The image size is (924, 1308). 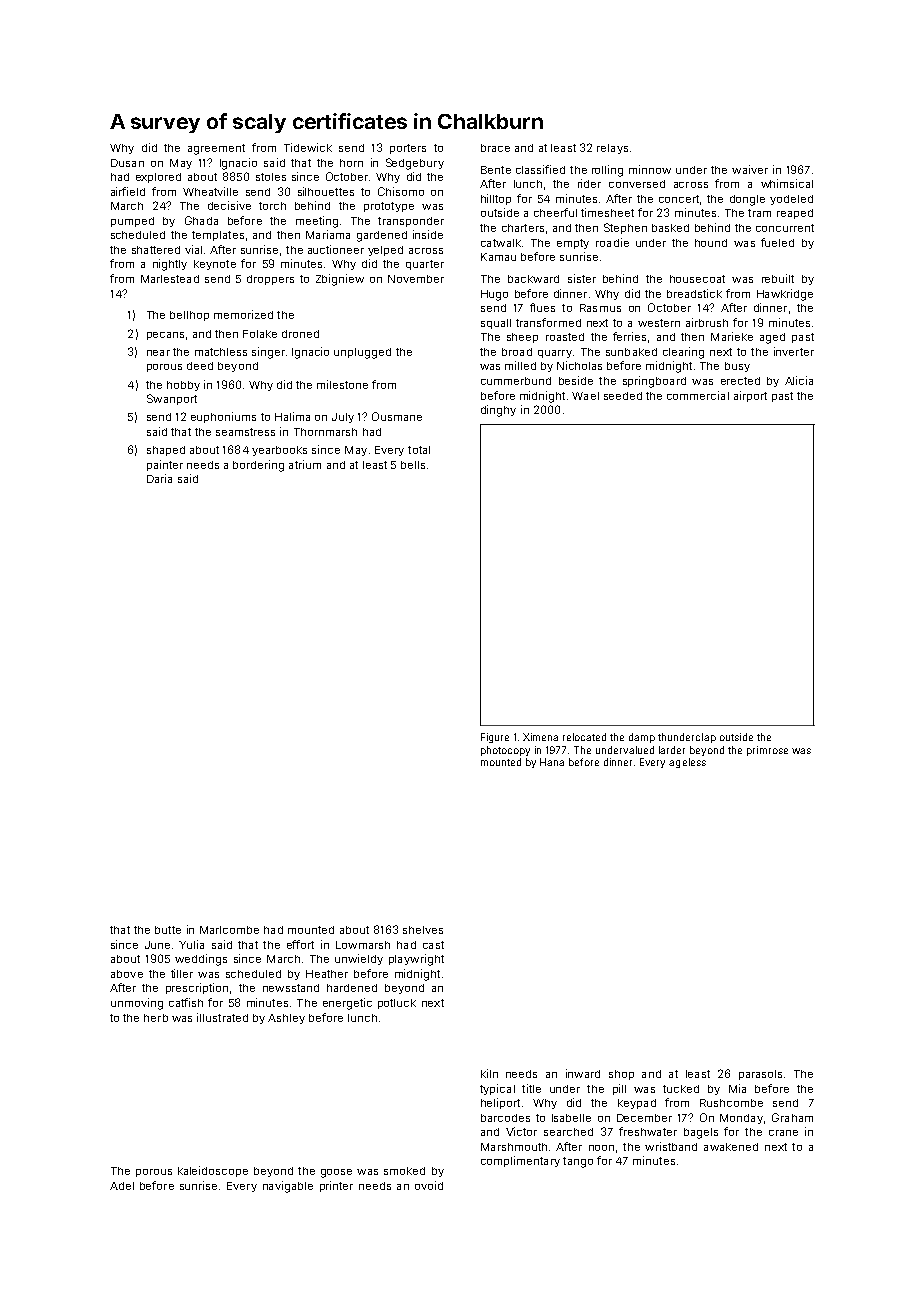 I want to click on vial, so click(x=193, y=249).
